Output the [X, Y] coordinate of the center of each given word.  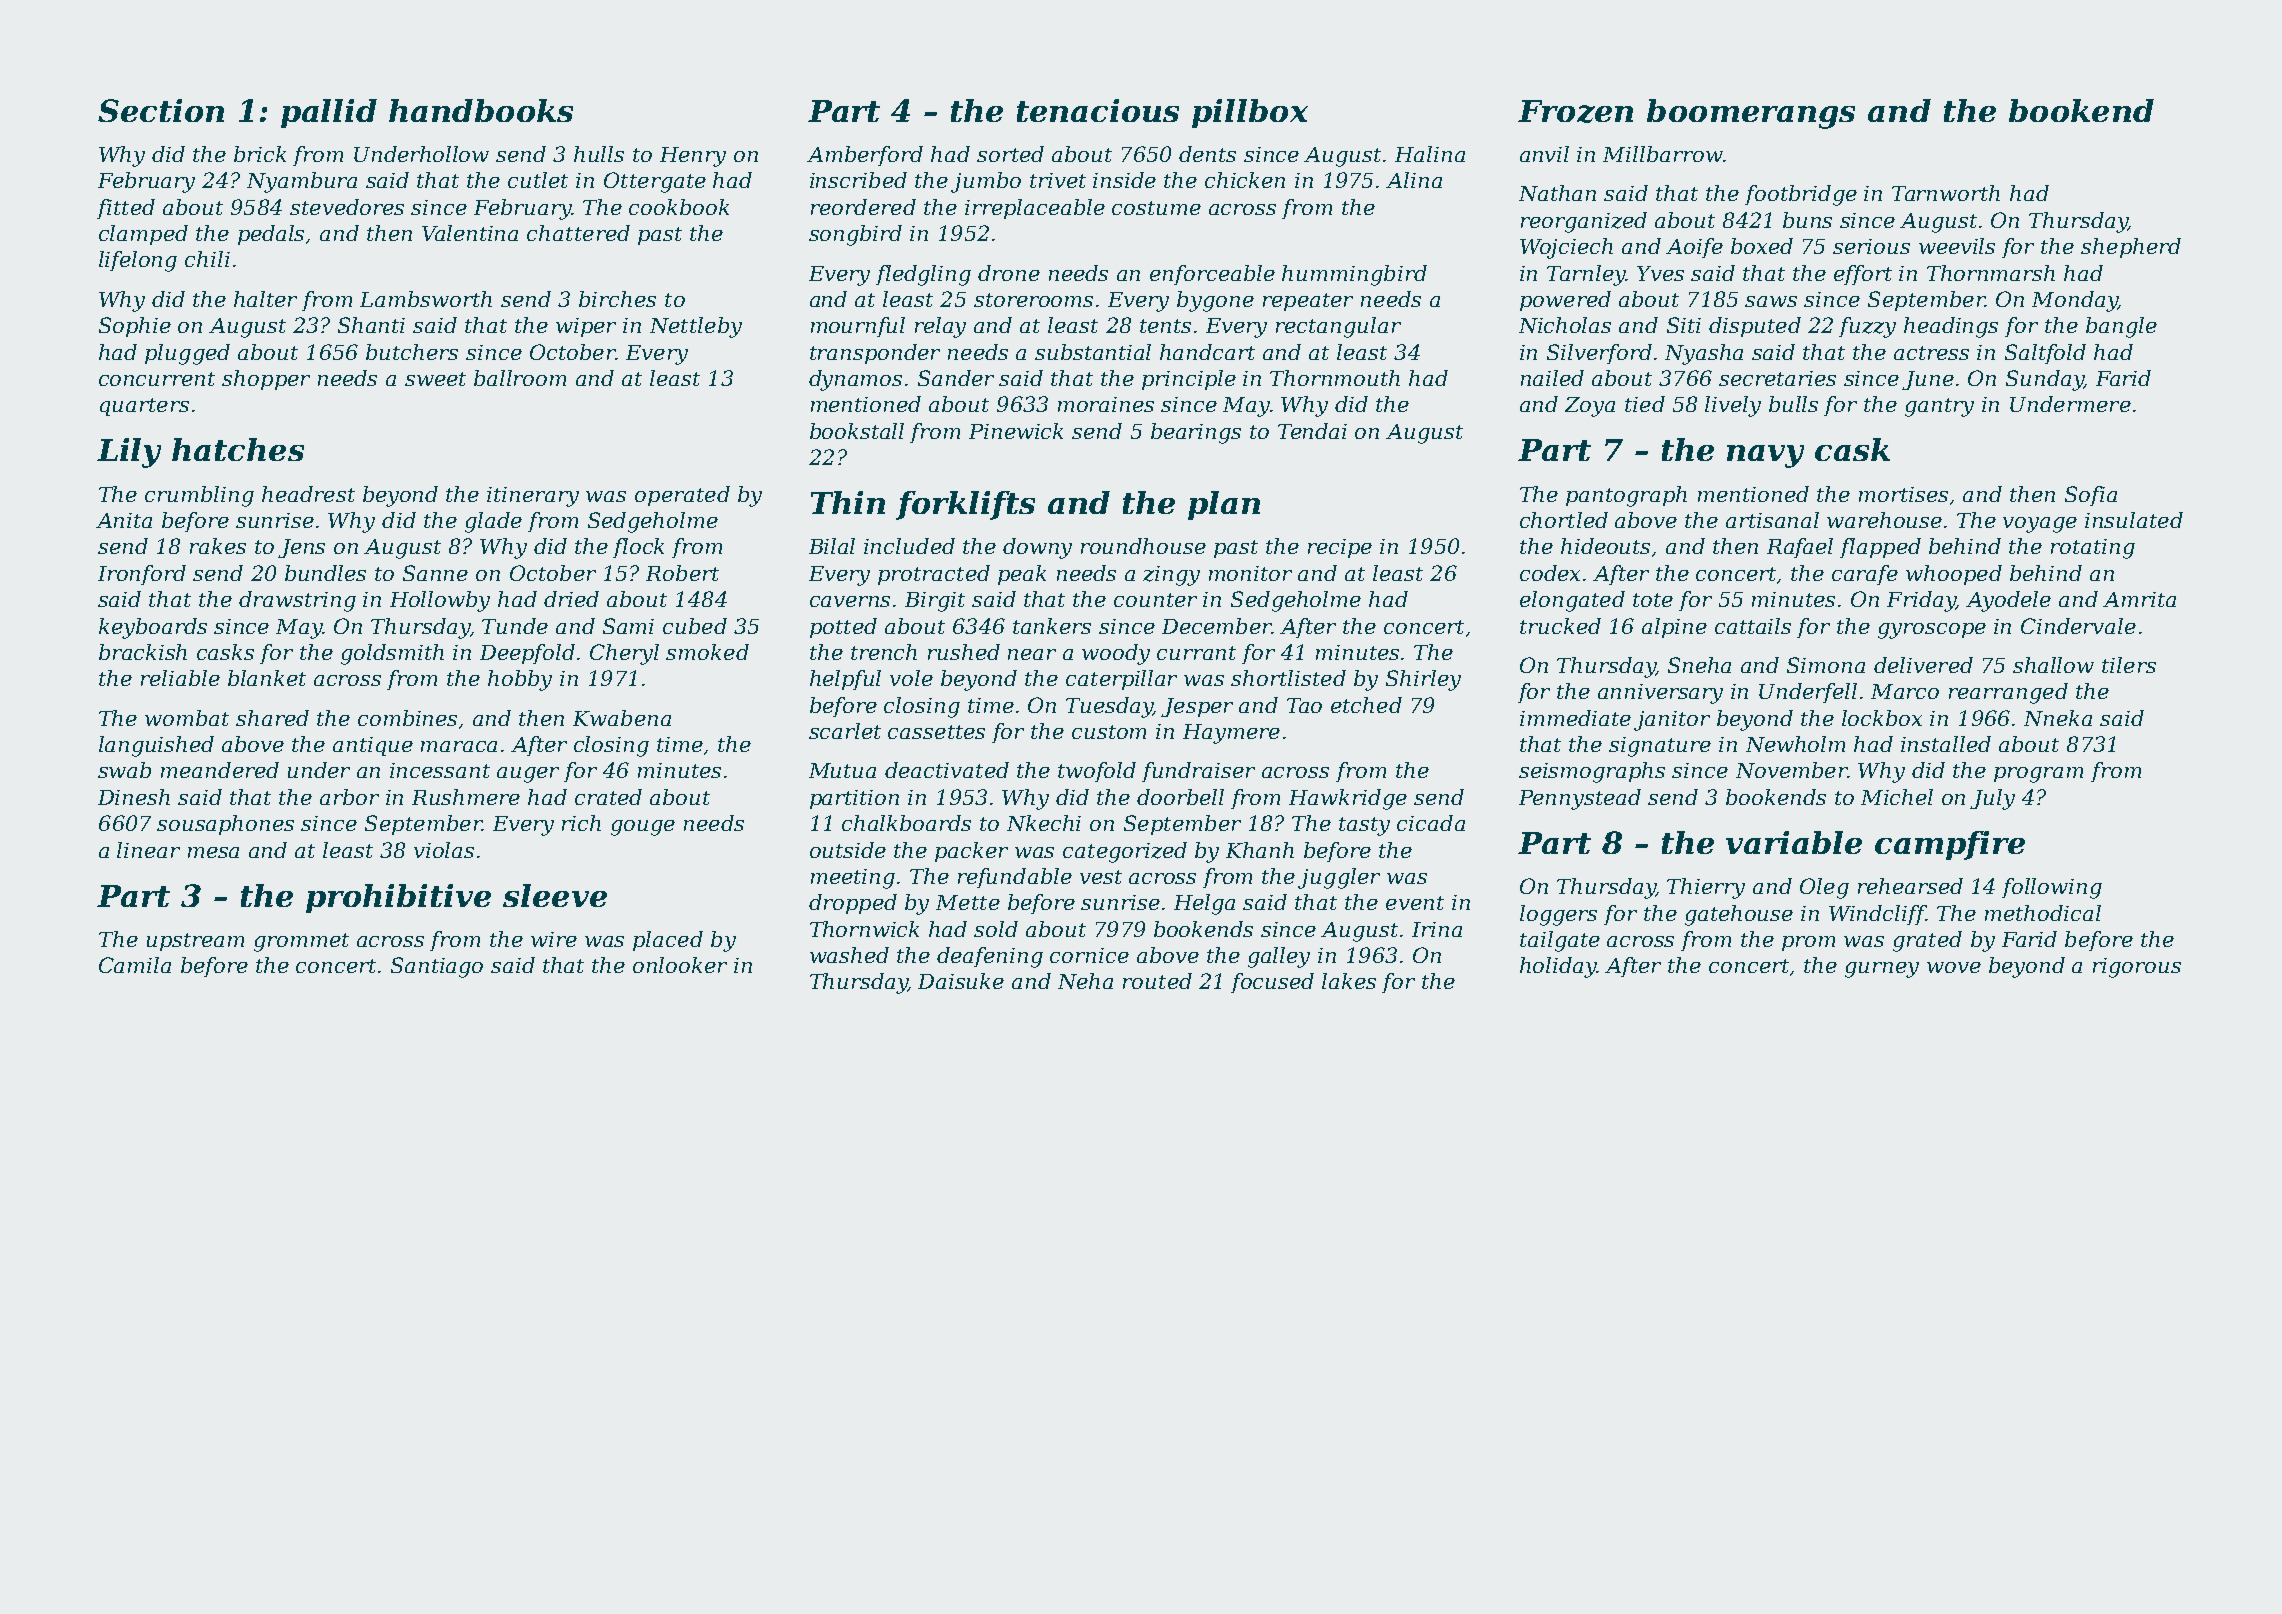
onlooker [680, 965]
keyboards [153, 628]
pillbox [1250, 113]
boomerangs [1751, 114]
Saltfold [2045, 354]
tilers [2129, 665]
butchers [412, 352]
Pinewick [1016, 431]
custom [1109, 732]
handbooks [481, 110]
